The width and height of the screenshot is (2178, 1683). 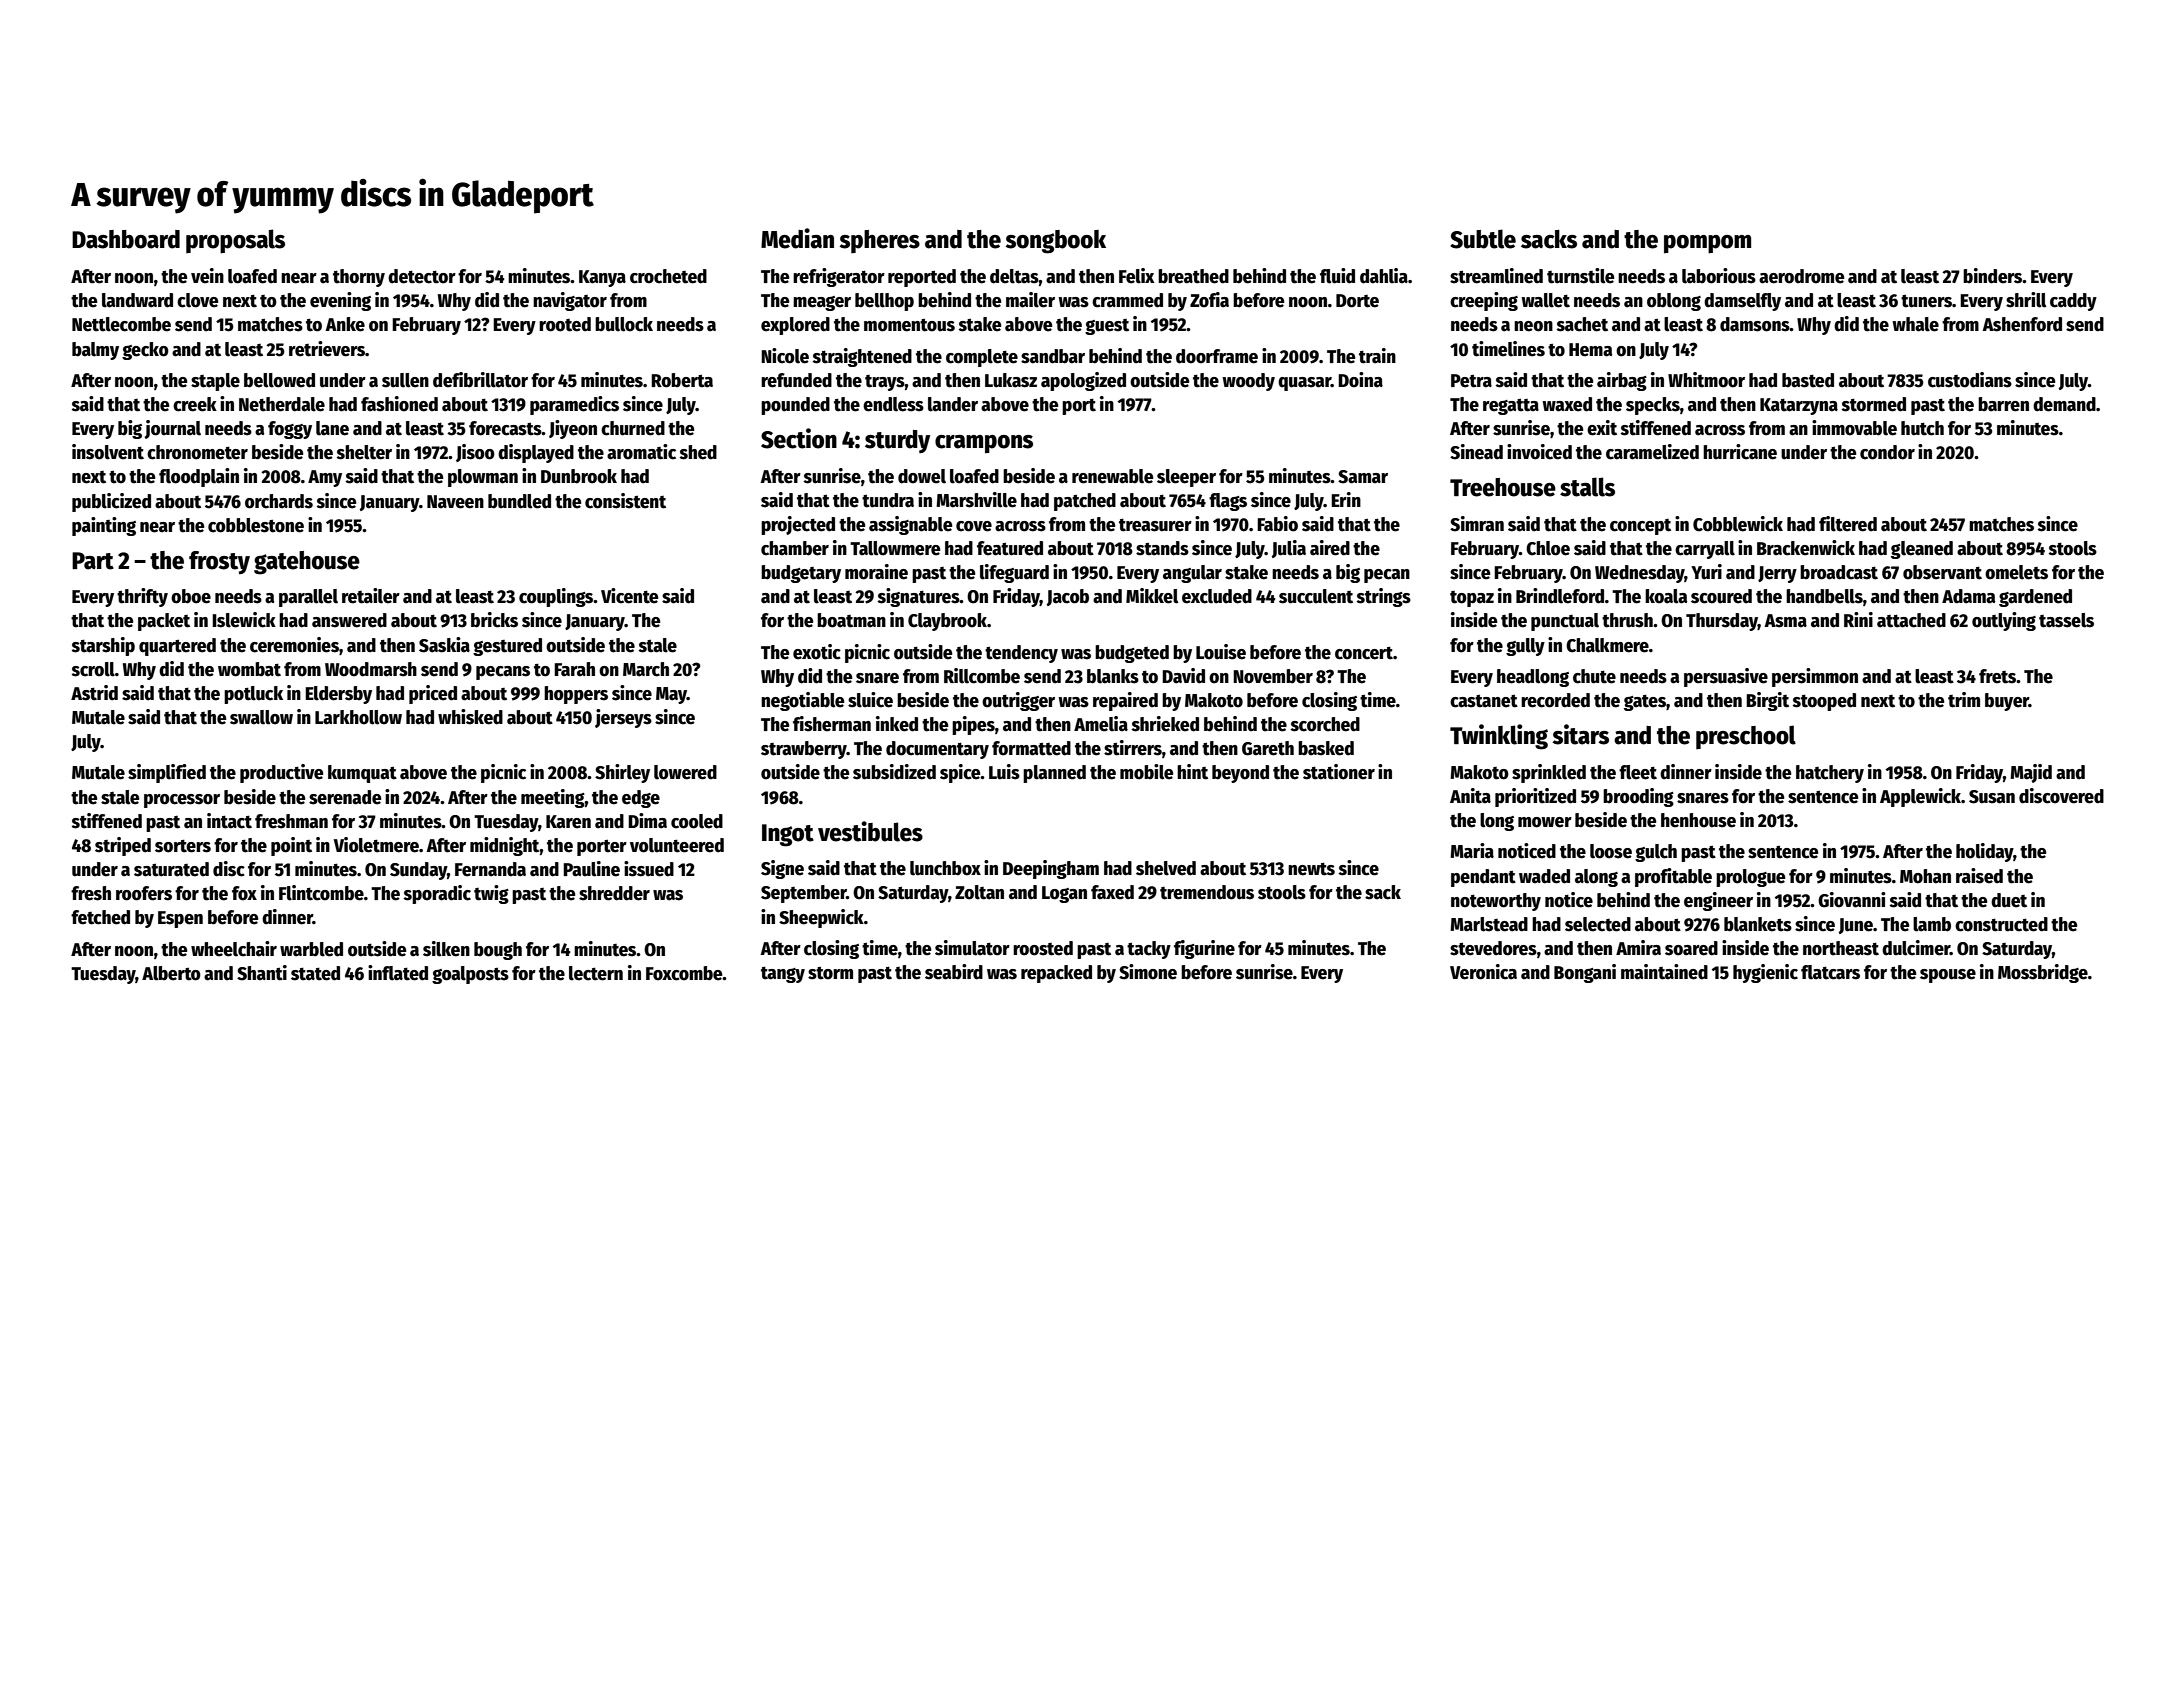 I want to click on fetched, so click(x=100, y=917).
